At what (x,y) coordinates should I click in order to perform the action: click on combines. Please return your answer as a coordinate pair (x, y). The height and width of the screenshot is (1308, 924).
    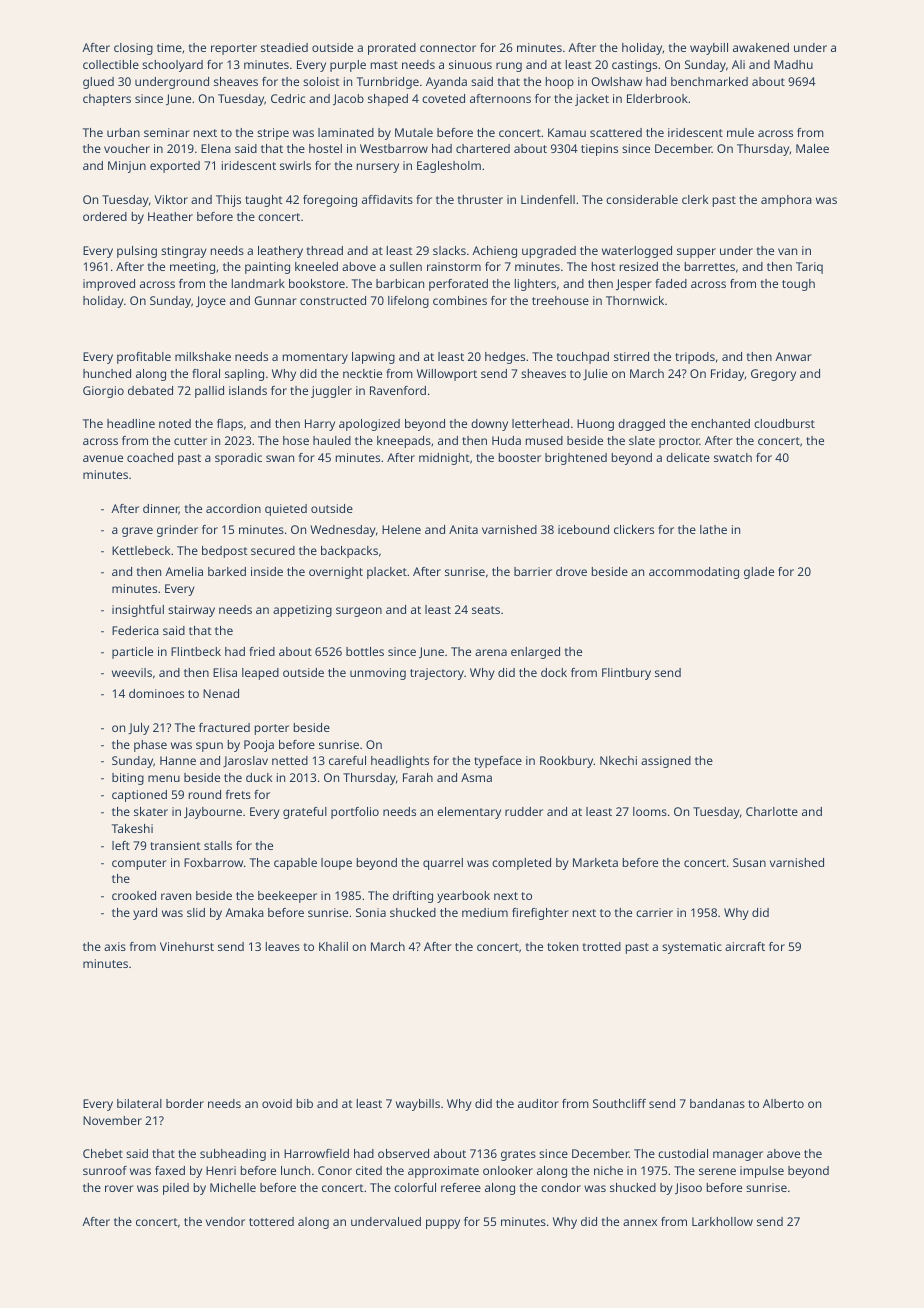
    Looking at the image, I should click on (460, 300).
